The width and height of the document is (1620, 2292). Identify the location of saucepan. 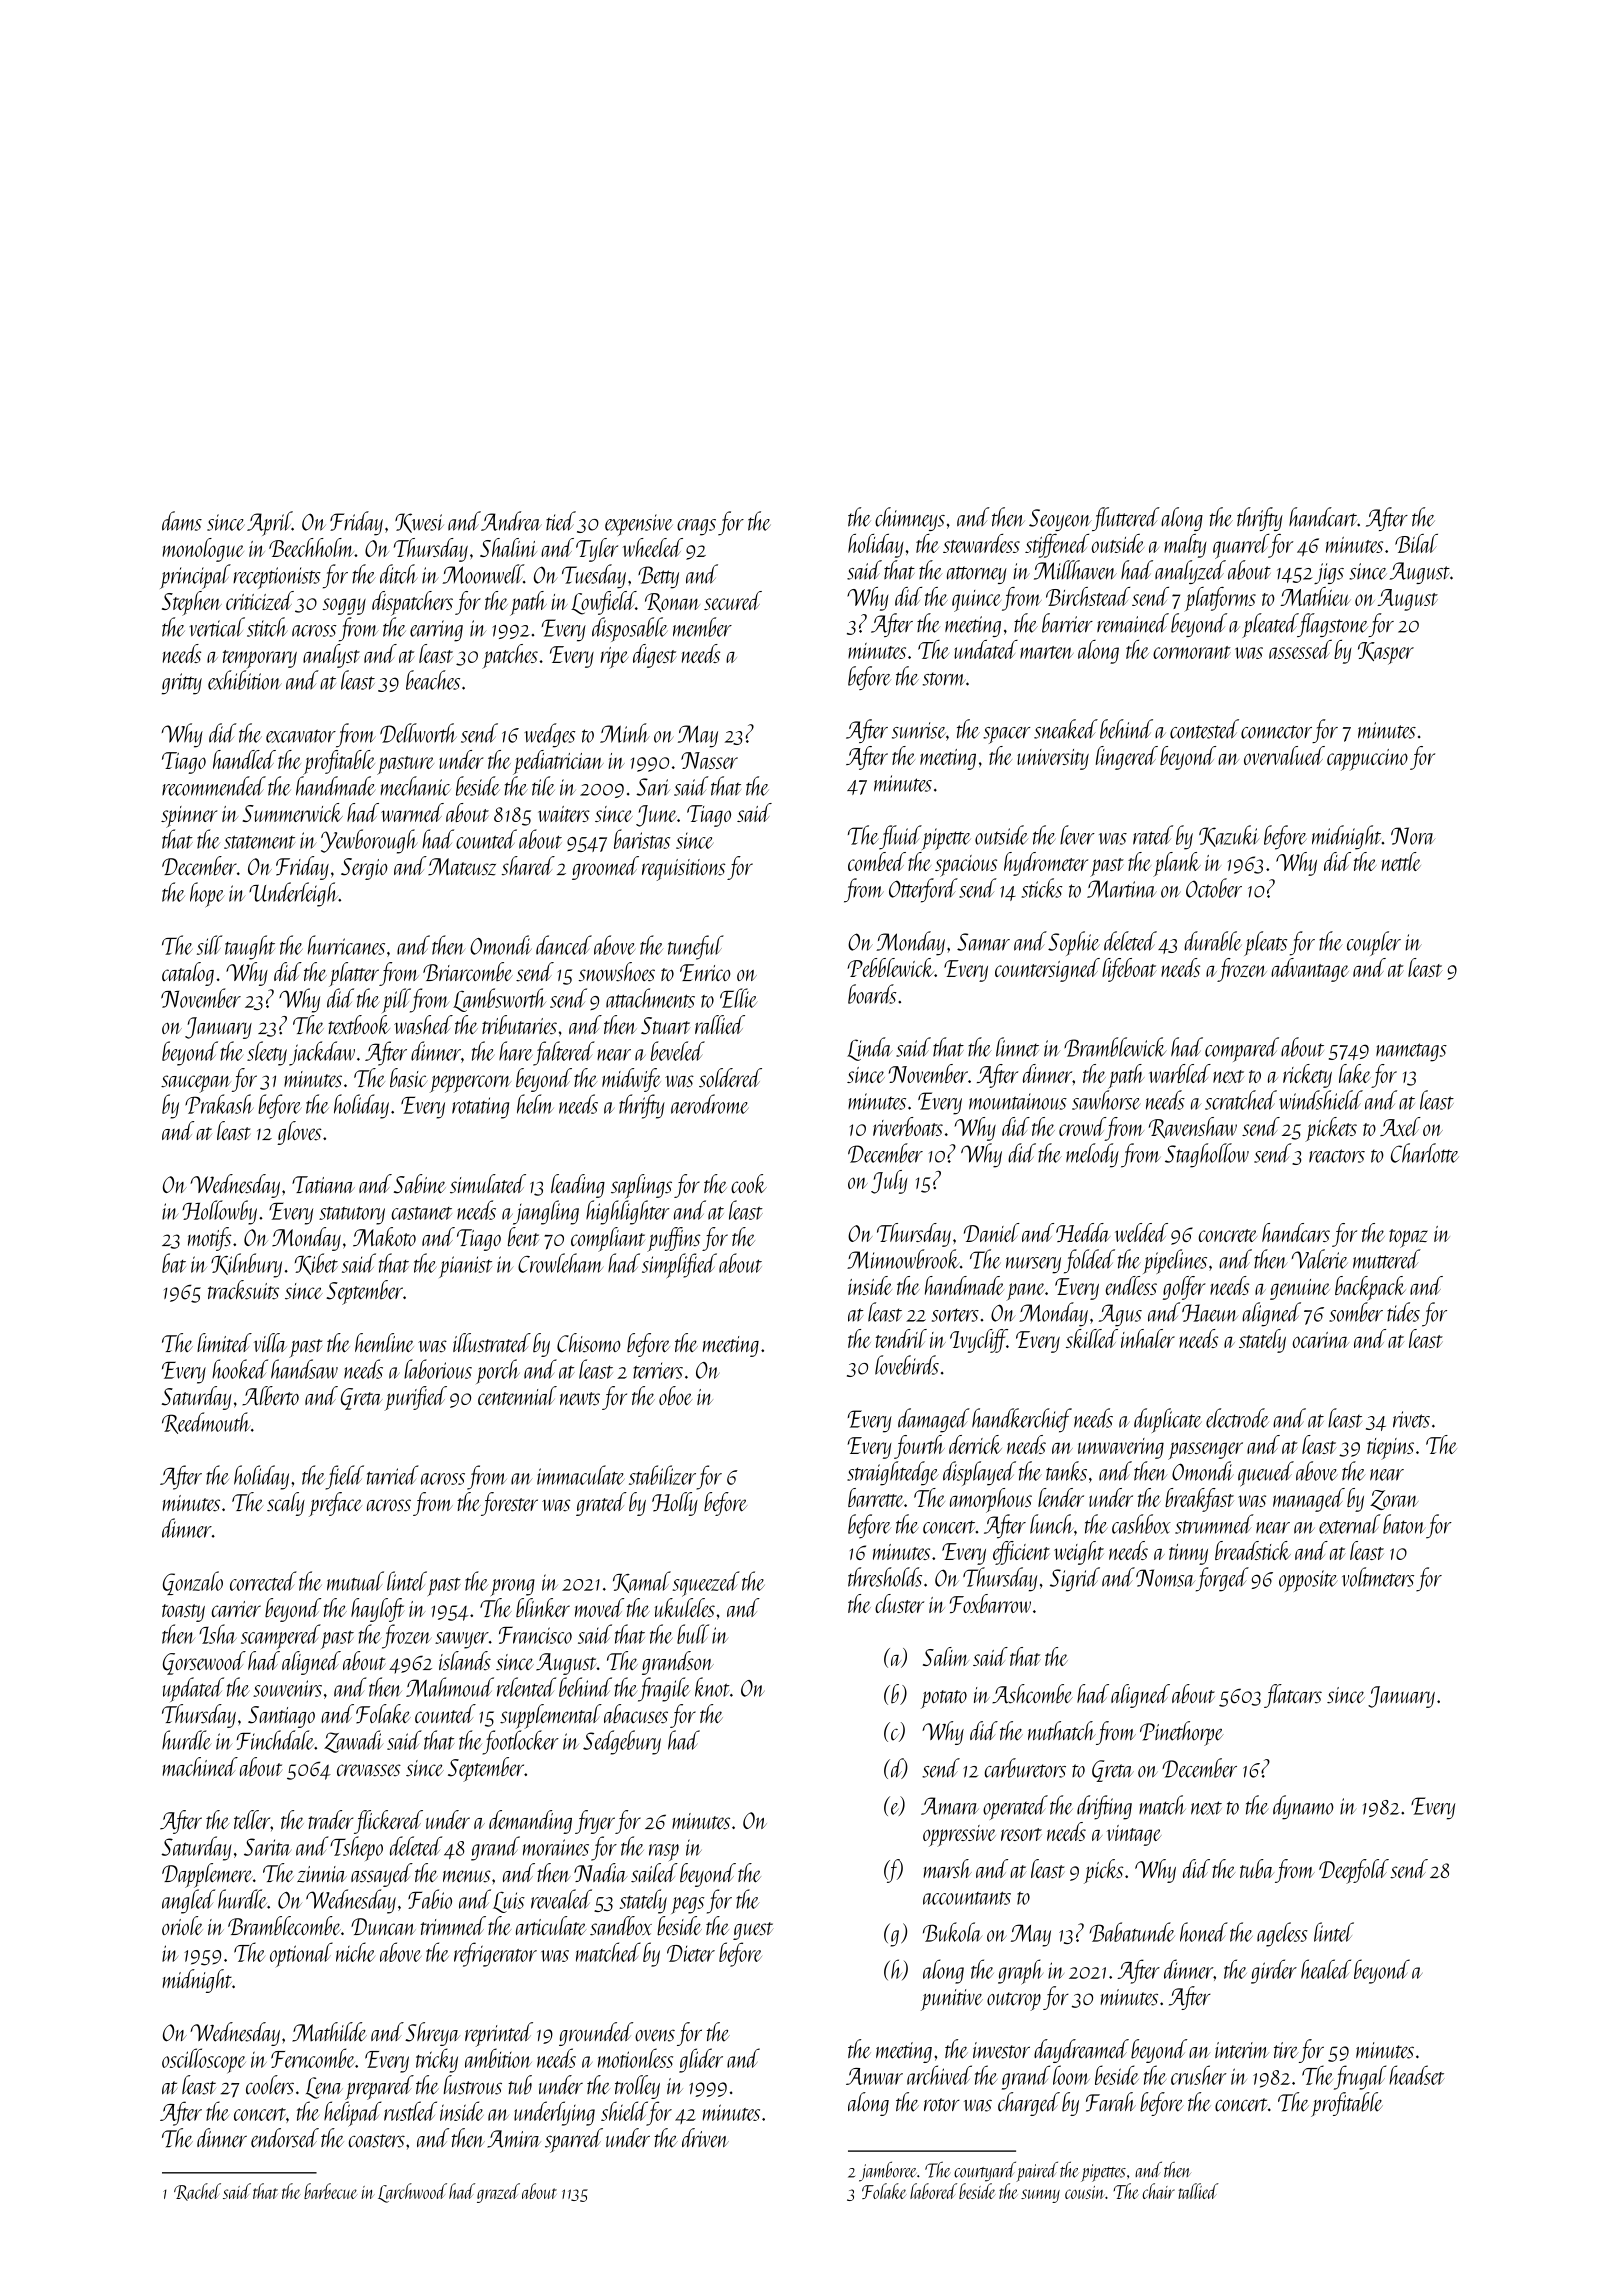
(196, 1084).
